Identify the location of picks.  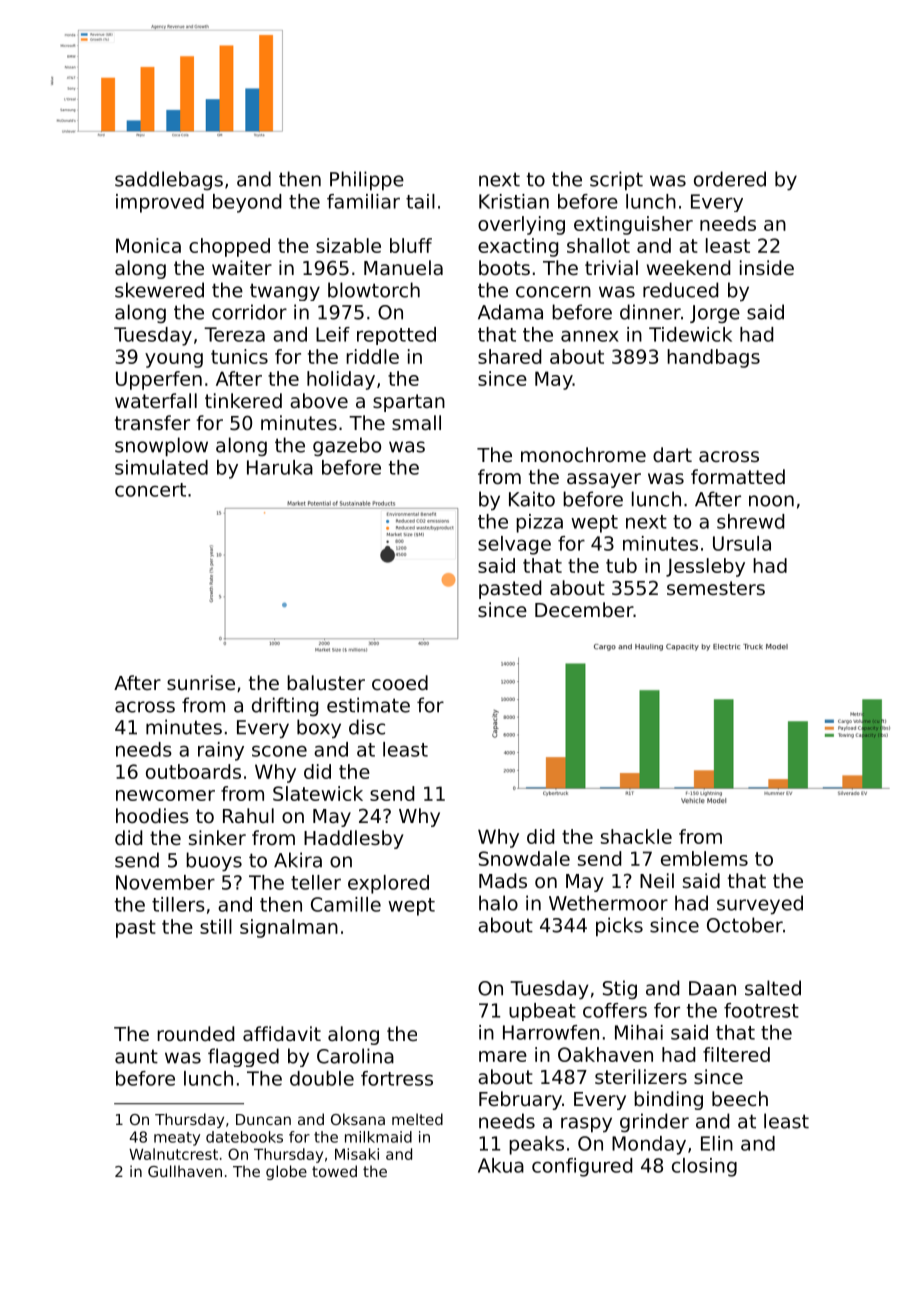
(619, 927).
